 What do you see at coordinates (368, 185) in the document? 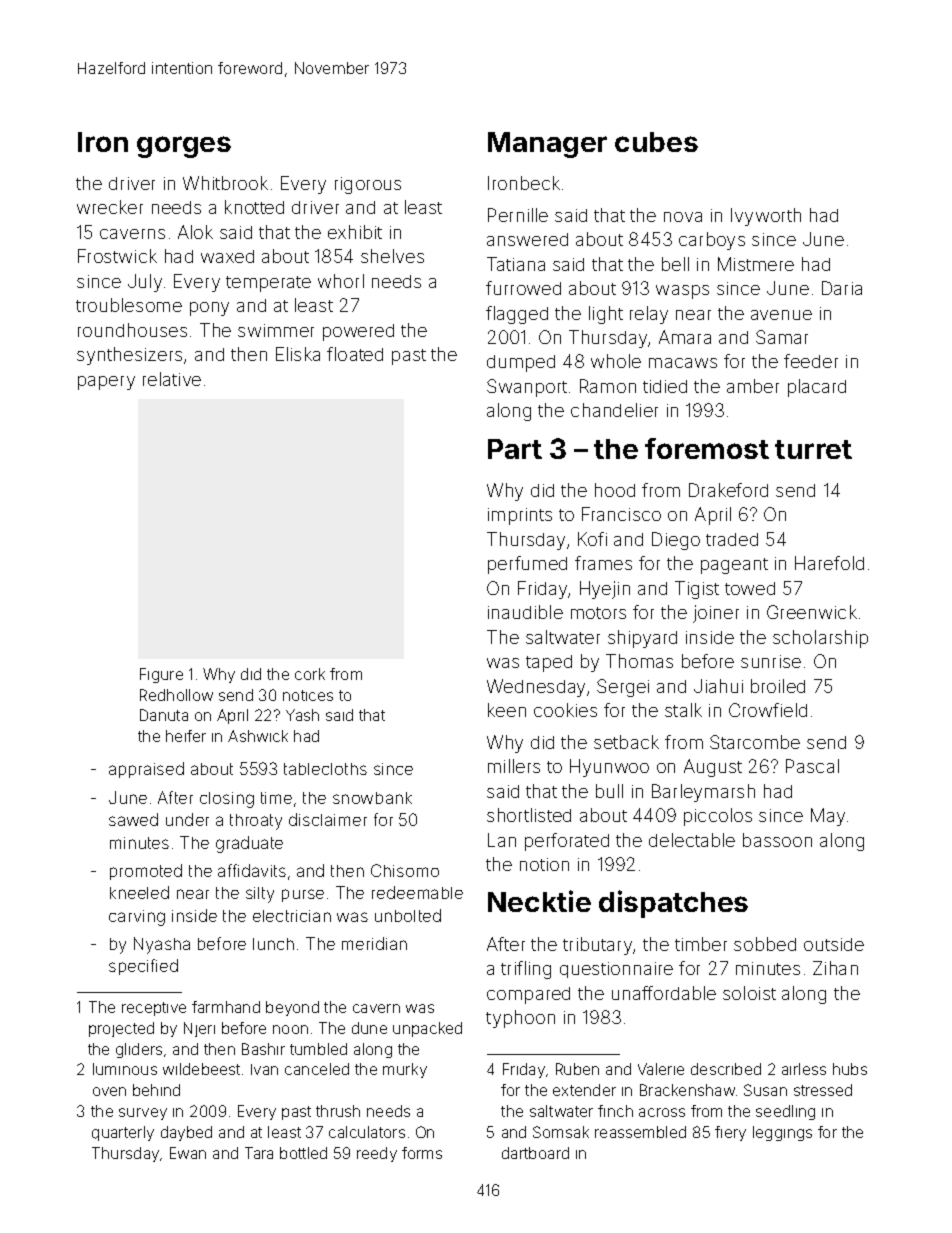
I see `rigorous` at bounding box center [368, 185].
